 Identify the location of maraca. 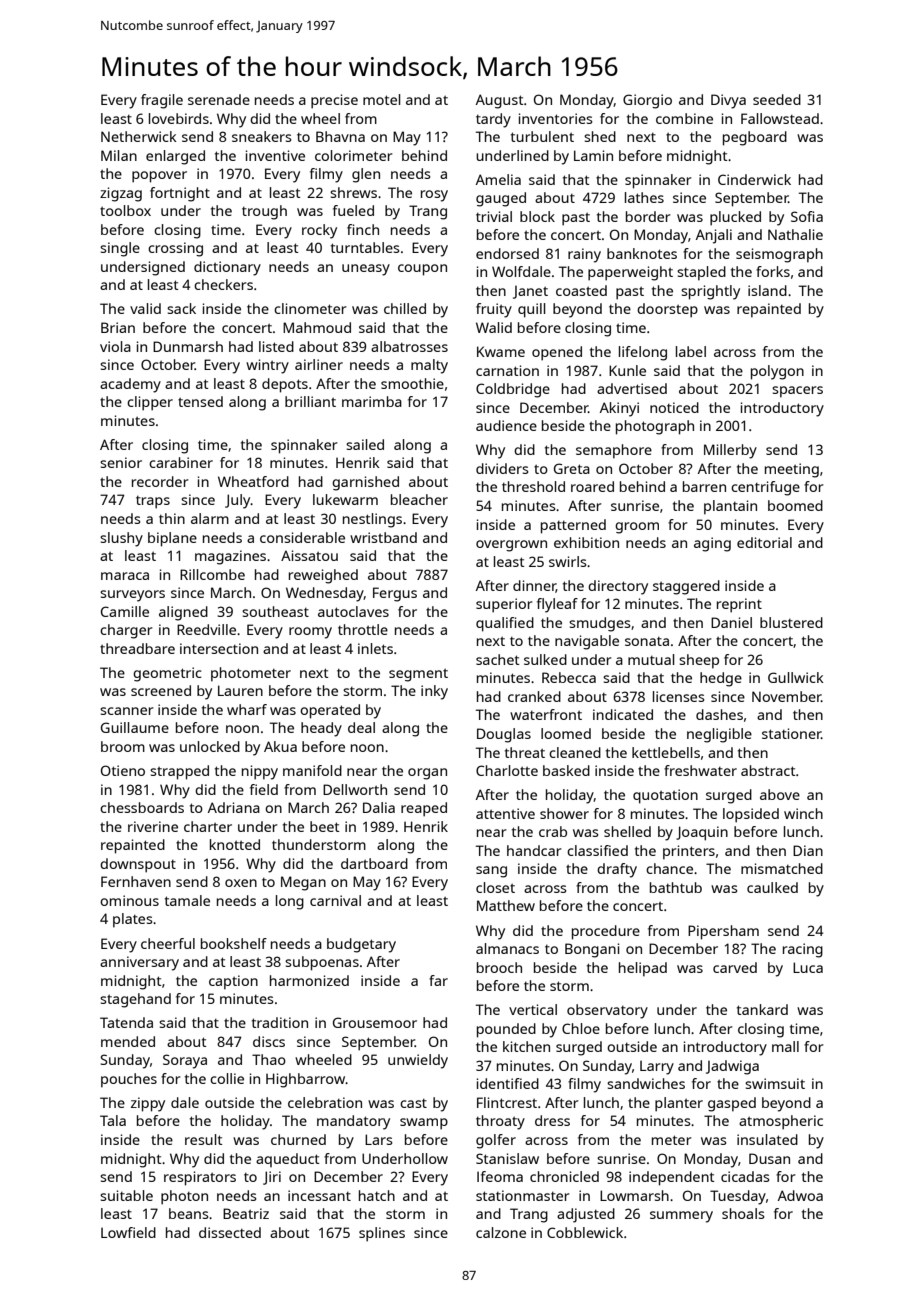
(125, 576).
